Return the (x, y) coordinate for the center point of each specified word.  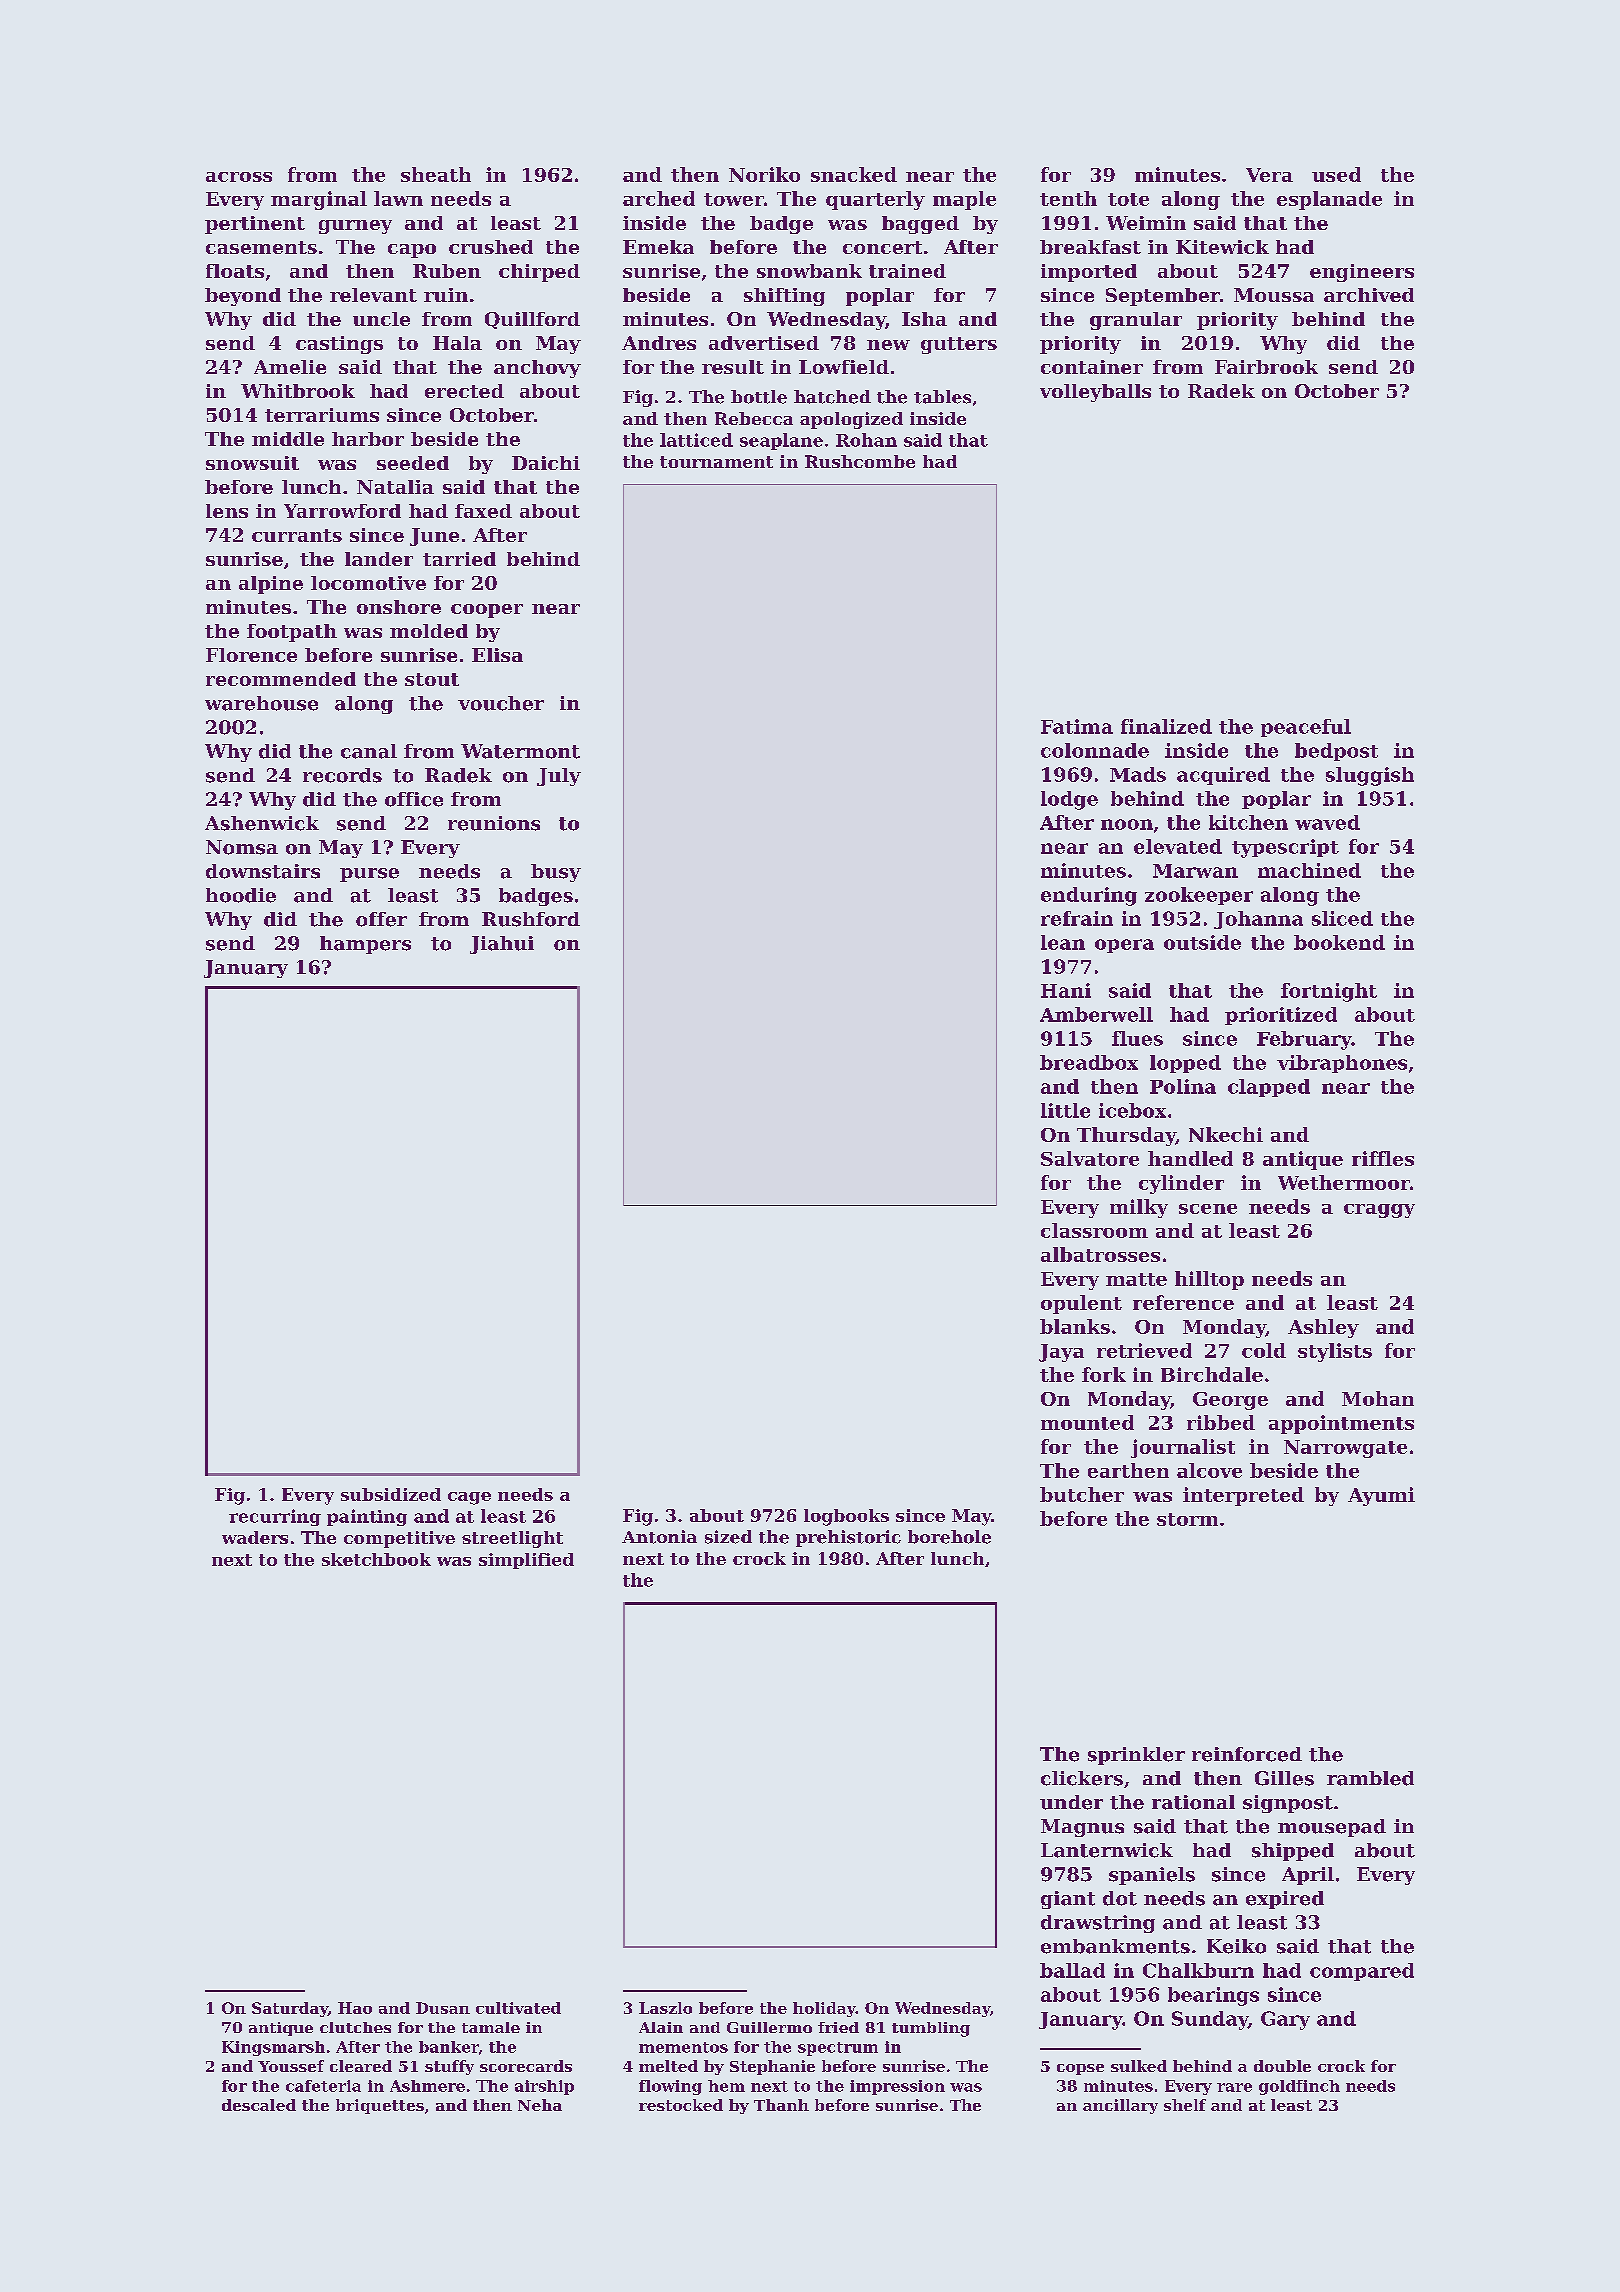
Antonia (659, 1537)
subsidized (391, 1494)
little (1065, 1110)
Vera (1269, 175)
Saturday (290, 2009)
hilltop (1209, 1280)
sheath (436, 174)
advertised (764, 343)
